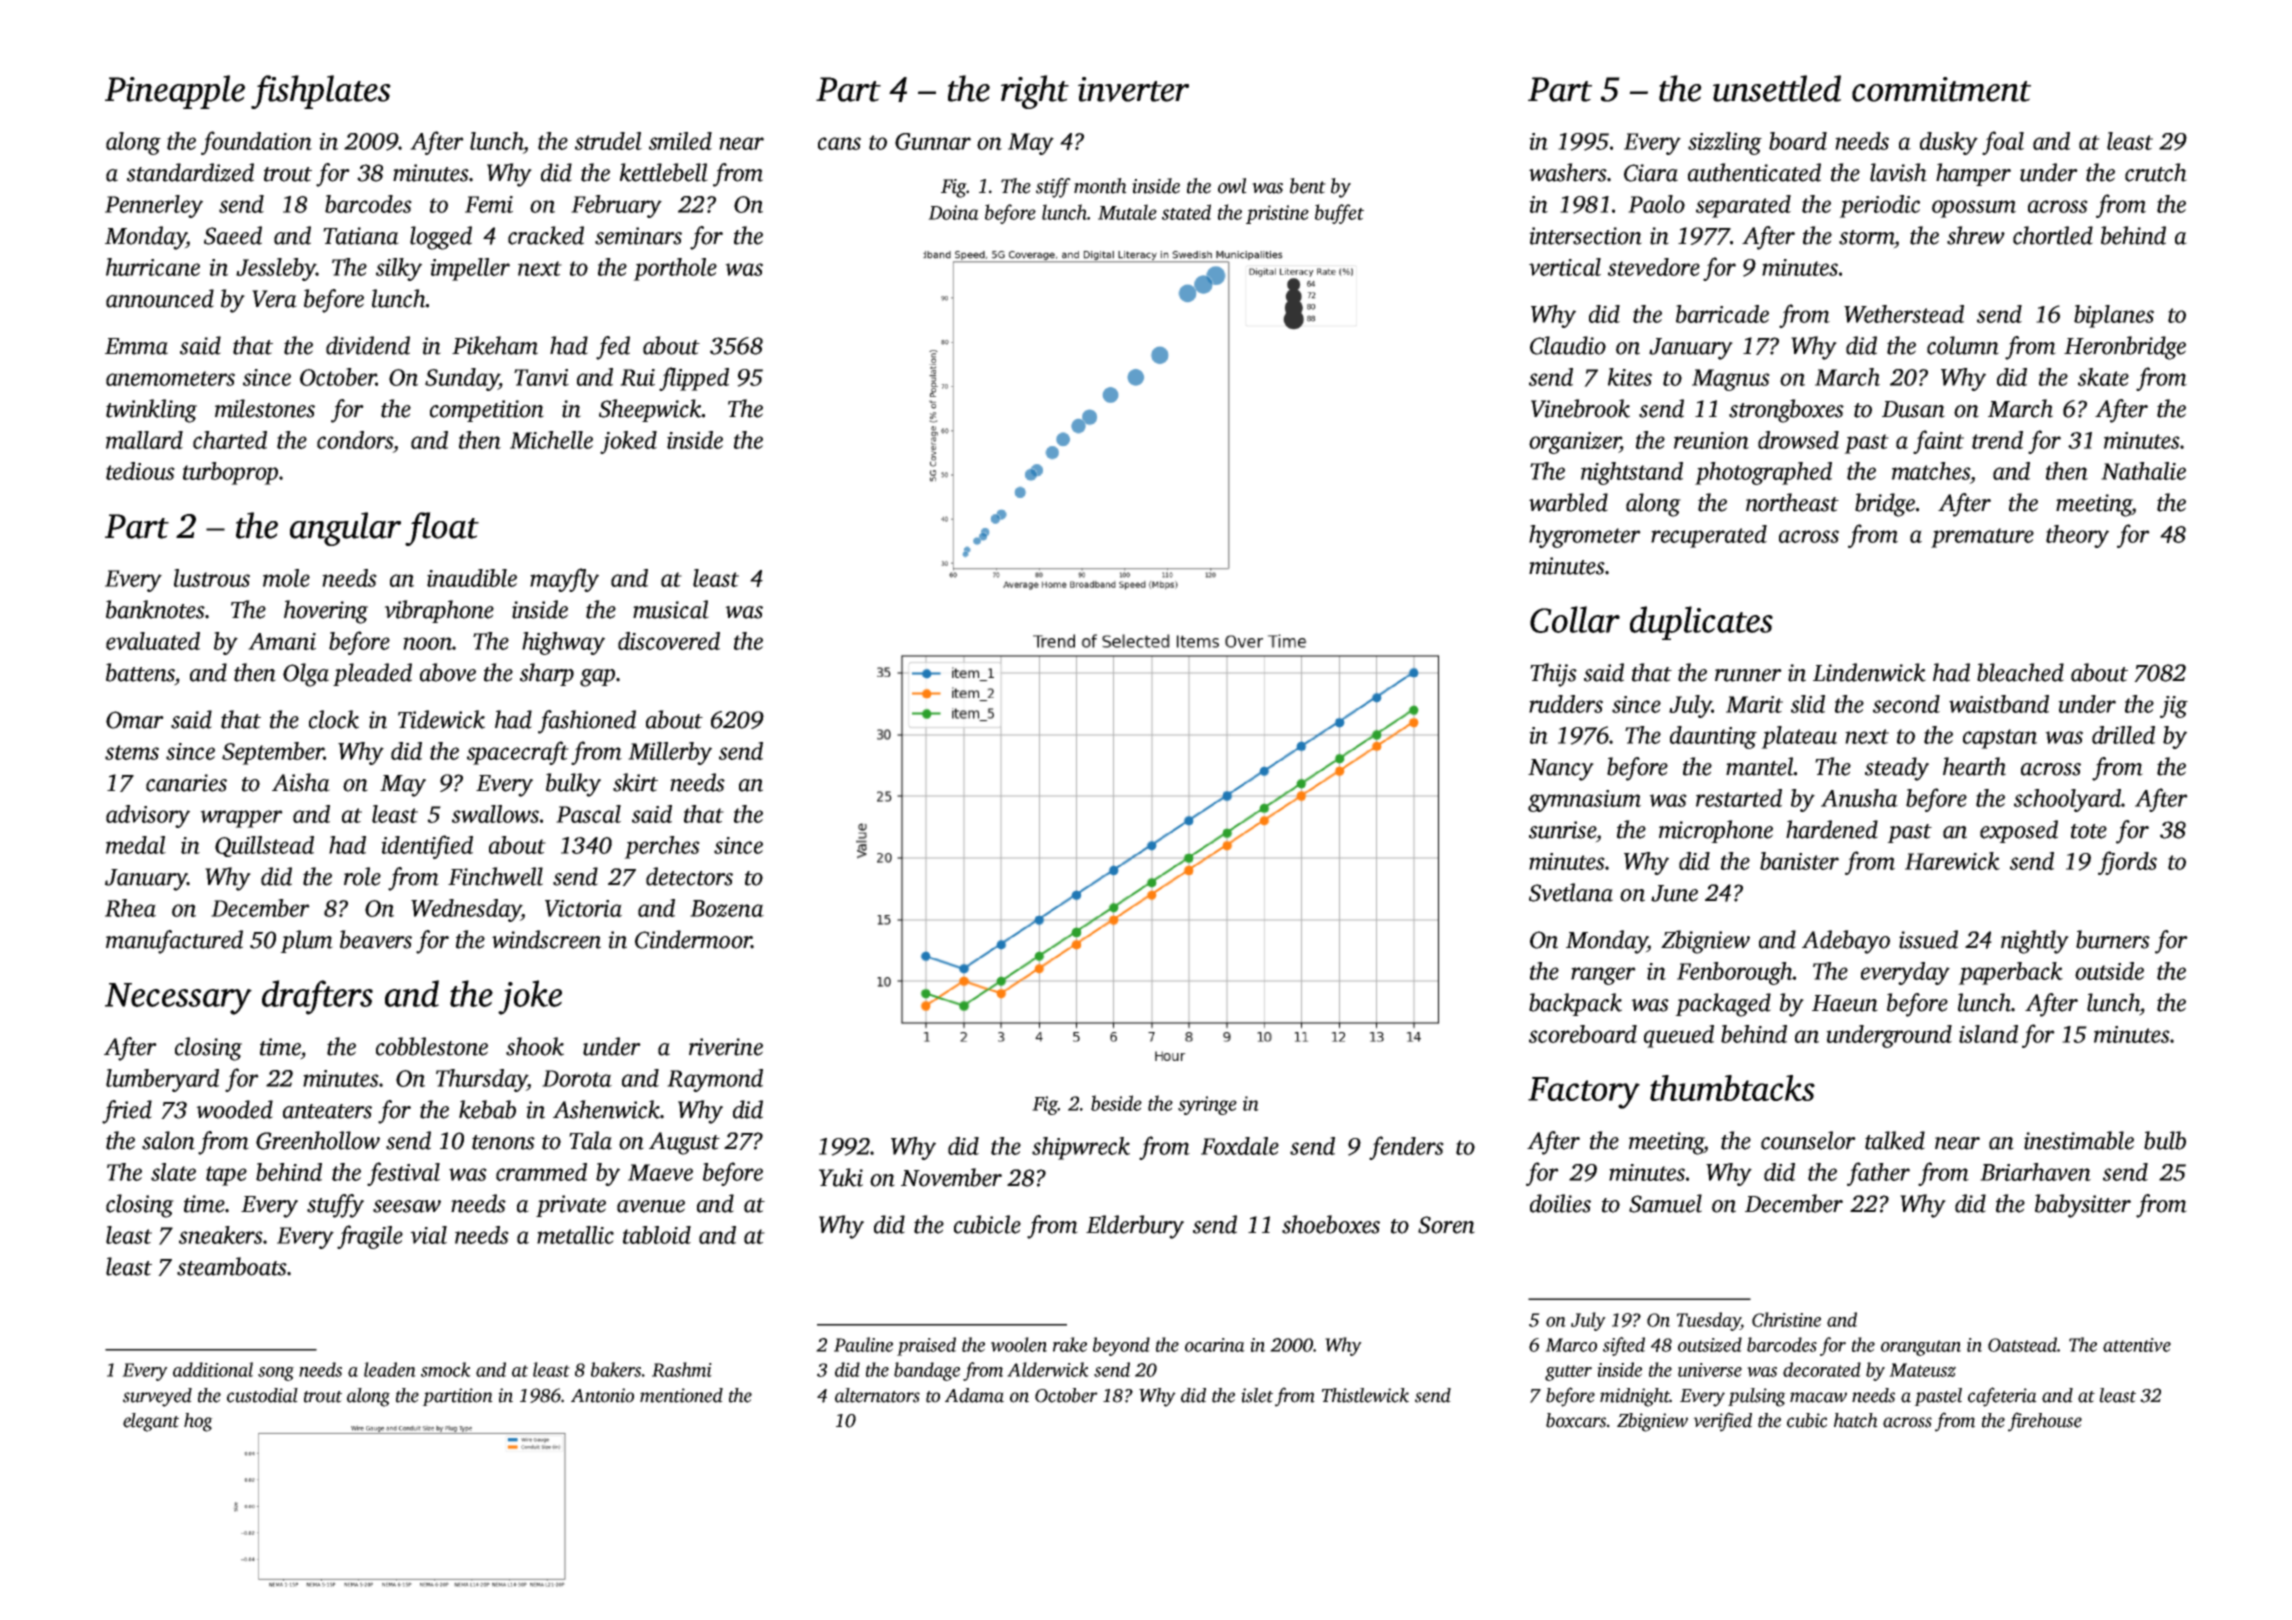 Image resolution: width=2292 pixels, height=1620 pixels. I want to click on shoeboxes, so click(1331, 1224).
